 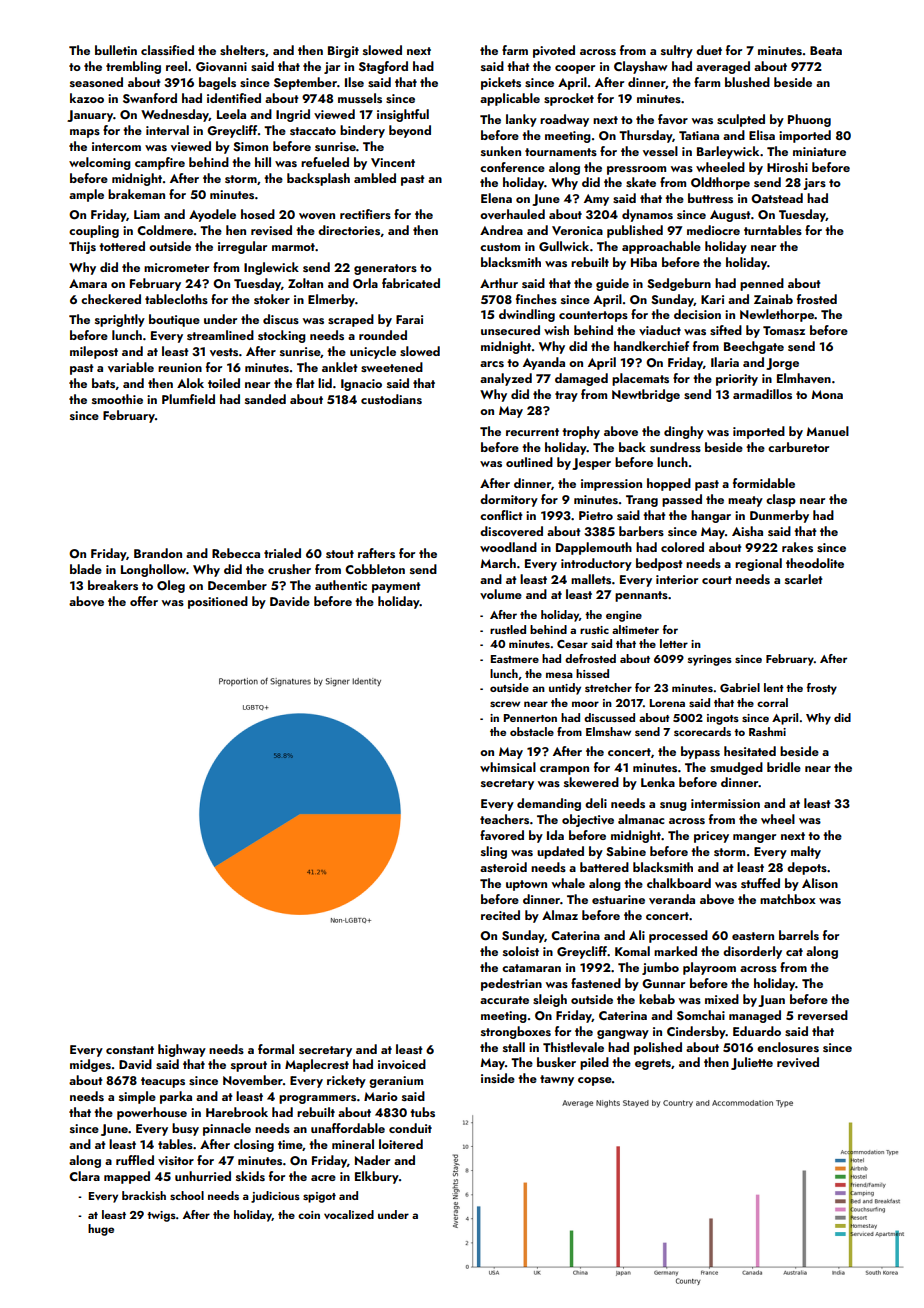 What do you see at coordinates (752, 1063) in the screenshot?
I see `Juliette` at bounding box center [752, 1063].
